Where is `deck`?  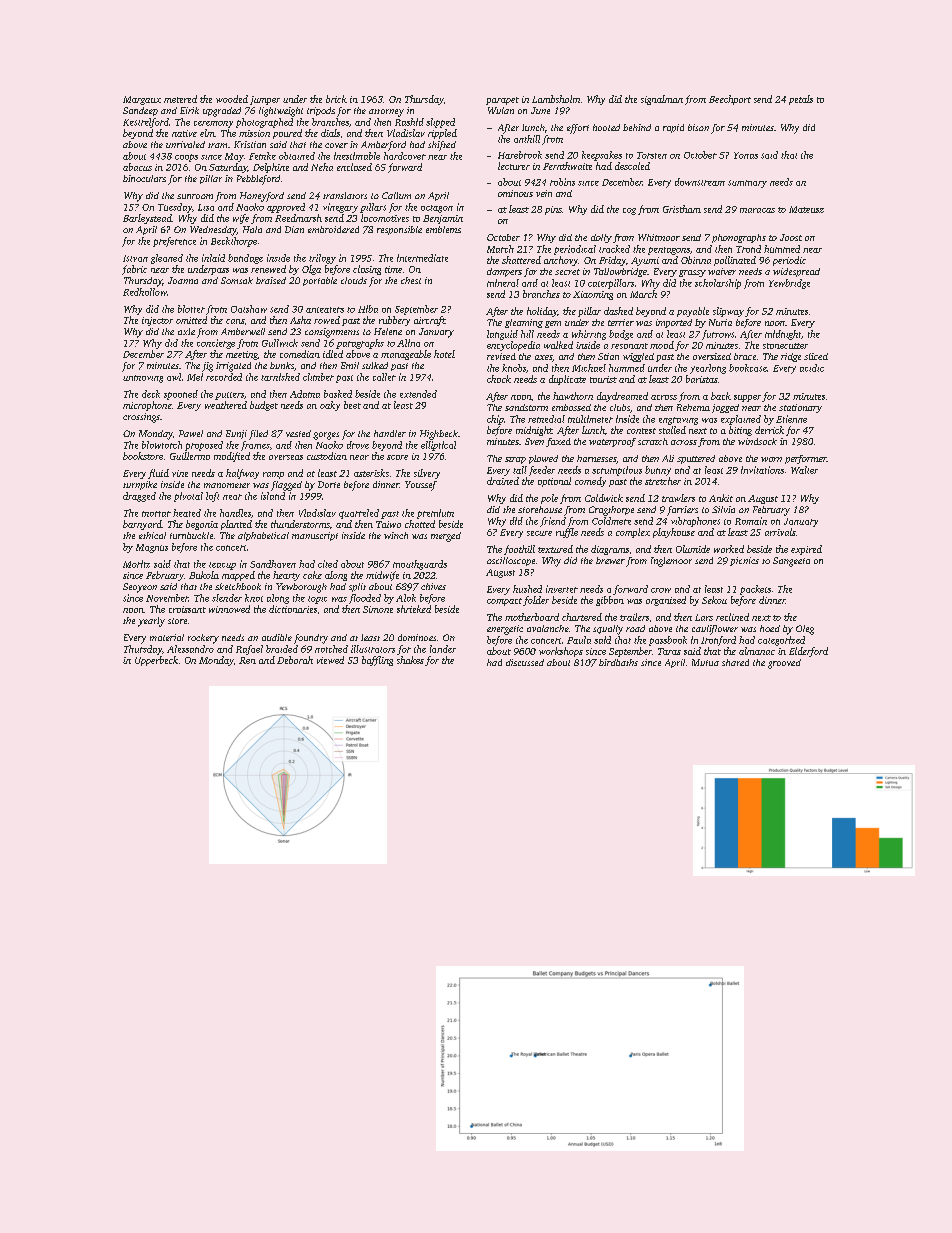
deck is located at coordinates (151, 394).
